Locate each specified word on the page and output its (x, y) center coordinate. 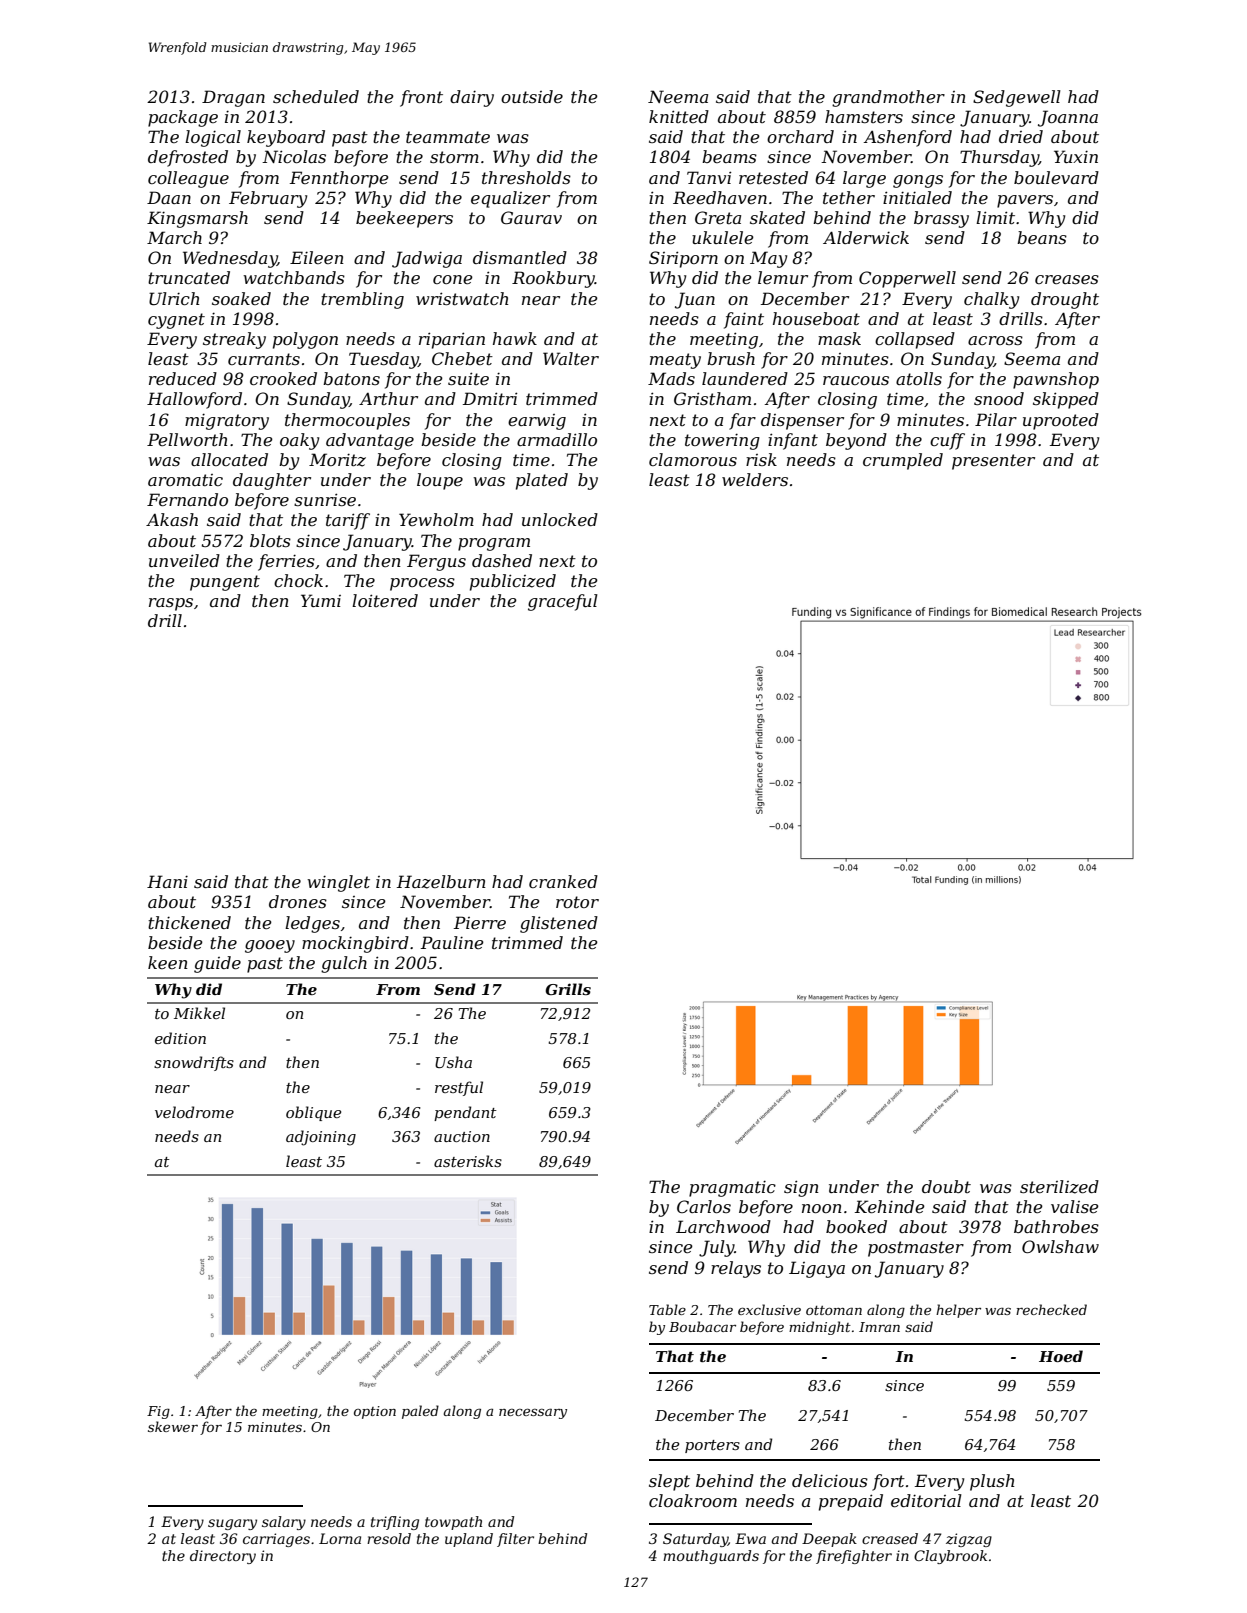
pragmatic (732, 1188)
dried (1021, 136)
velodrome (194, 1112)
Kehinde (890, 1206)
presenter (993, 462)
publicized (513, 582)
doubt (946, 1186)
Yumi (321, 600)
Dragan (233, 98)
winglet (338, 883)
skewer (173, 1426)
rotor (577, 902)
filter (515, 1540)
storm (454, 157)
